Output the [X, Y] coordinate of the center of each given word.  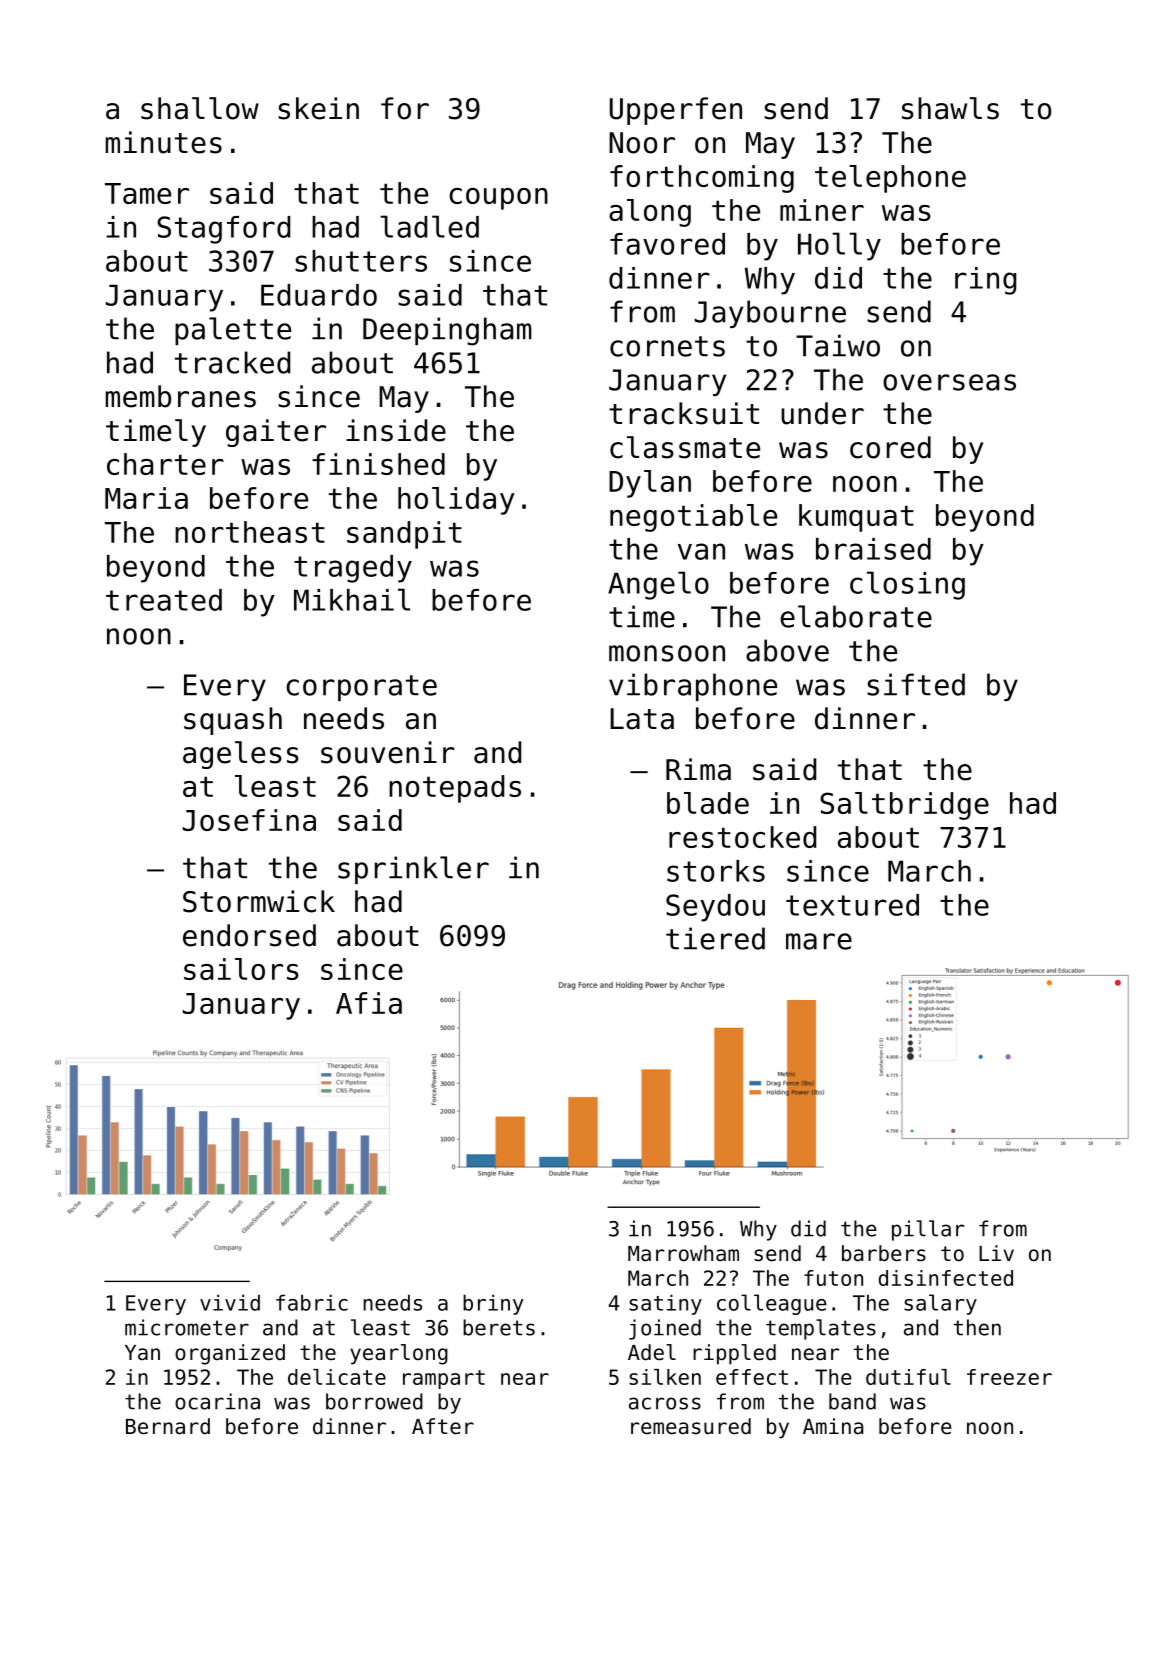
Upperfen [676, 111]
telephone [890, 179]
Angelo [658, 585]
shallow [200, 108]
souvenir [388, 752]
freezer [1009, 1377]
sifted [916, 684]
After [443, 1426]
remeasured [691, 1426]
